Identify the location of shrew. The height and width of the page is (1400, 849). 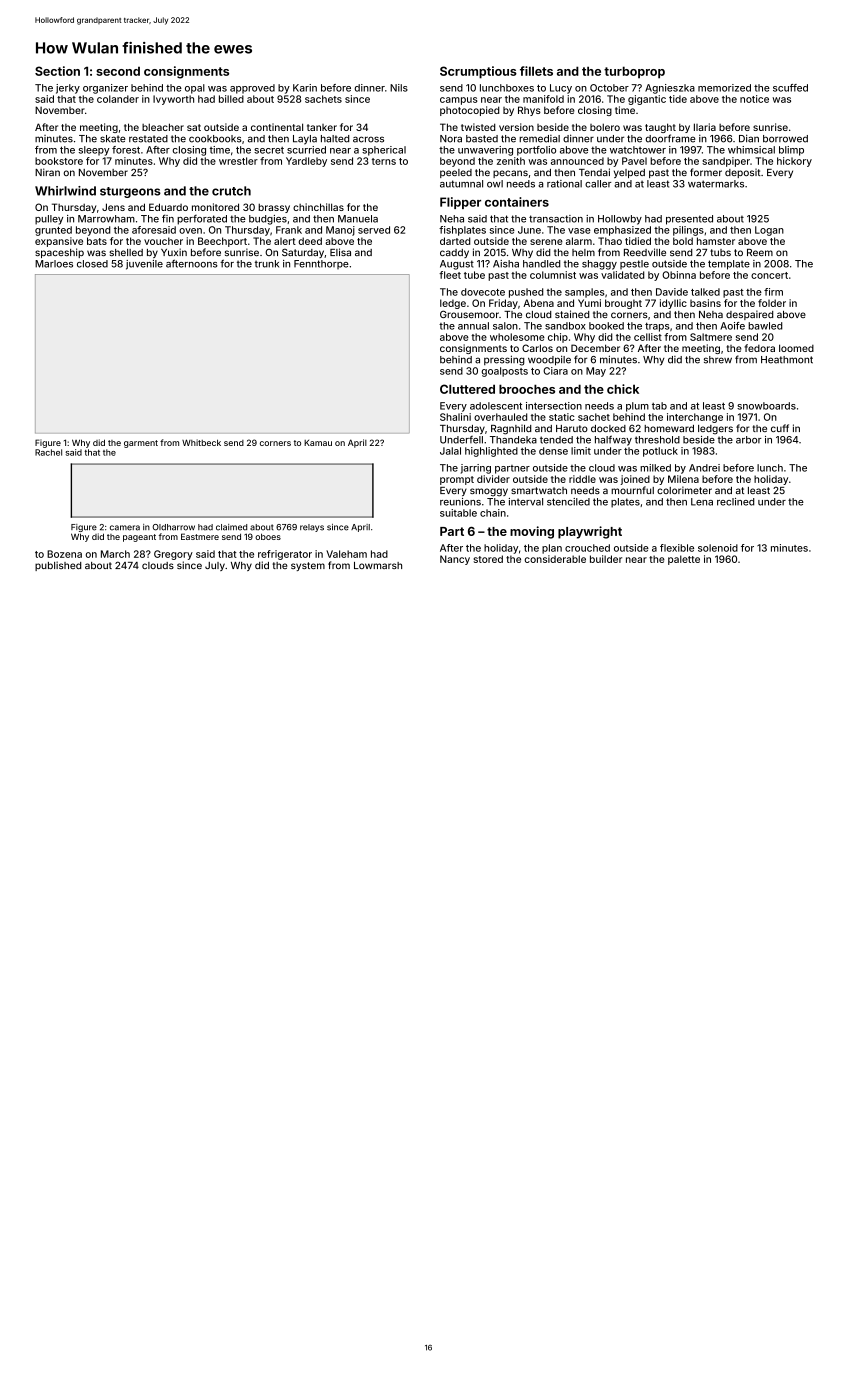
(718, 360).
